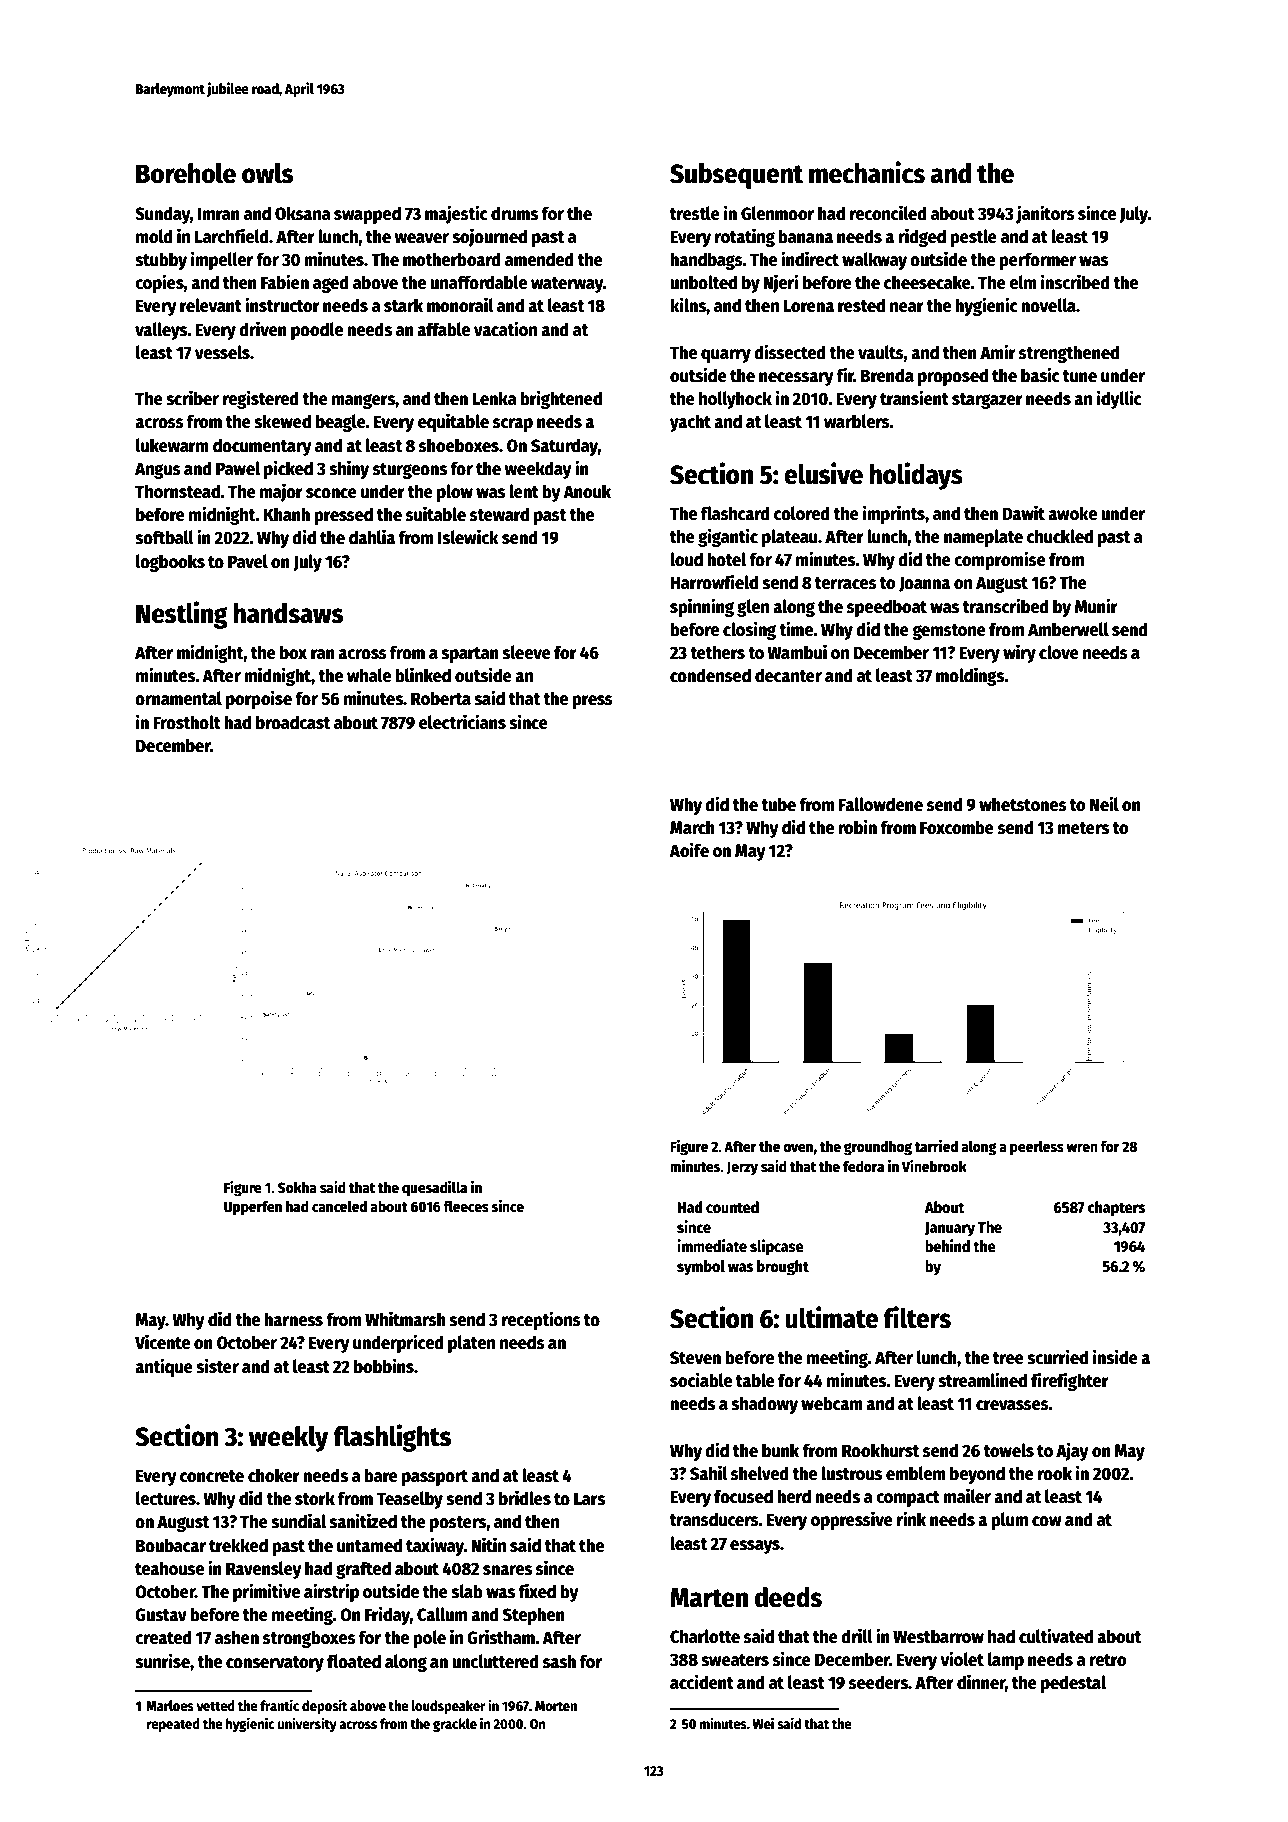 This image has width=1288, height=1822. What do you see at coordinates (187, 722) in the image?
I see `Frostholt` at bounding box center [187, 722].
